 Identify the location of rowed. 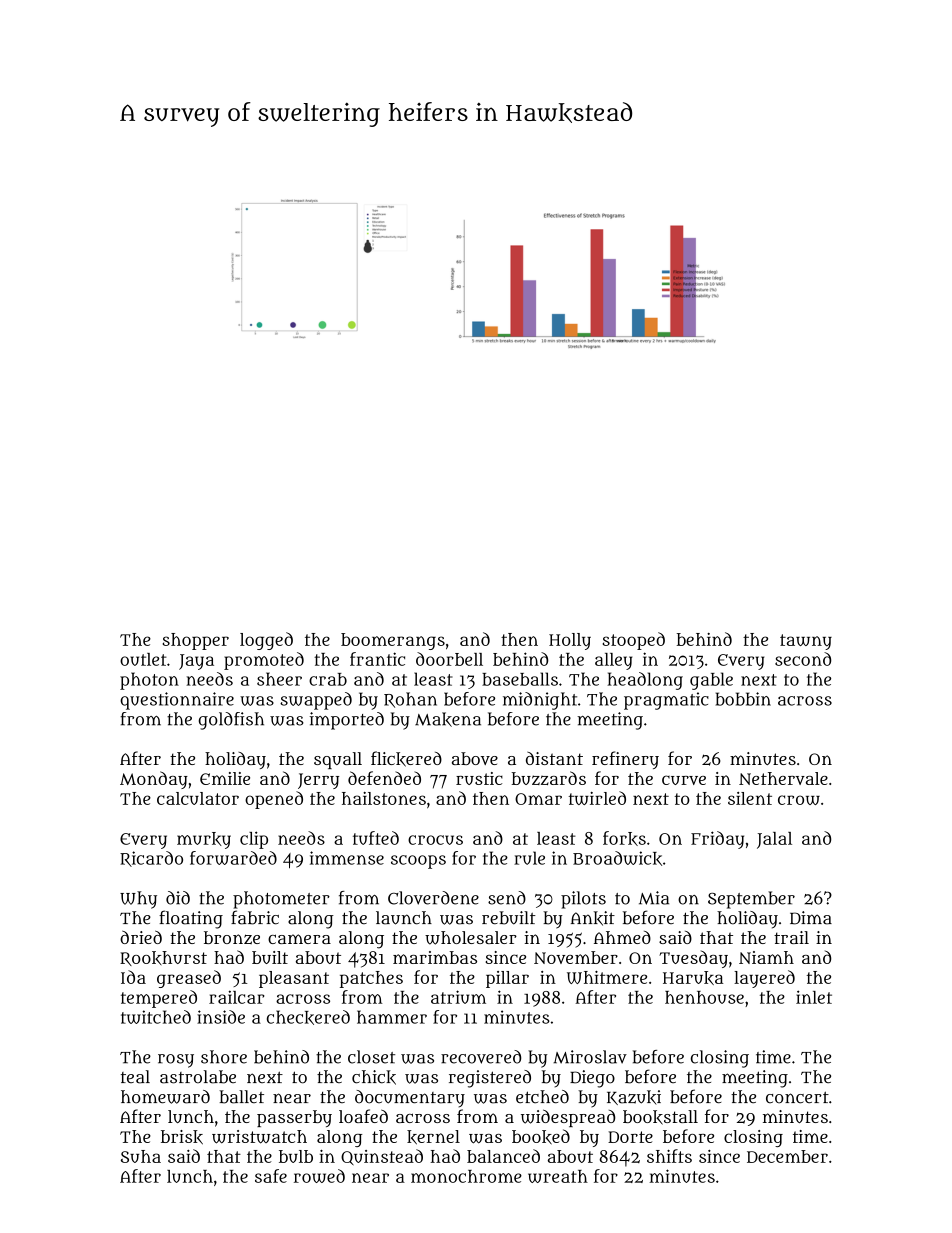
(319, 1176).
